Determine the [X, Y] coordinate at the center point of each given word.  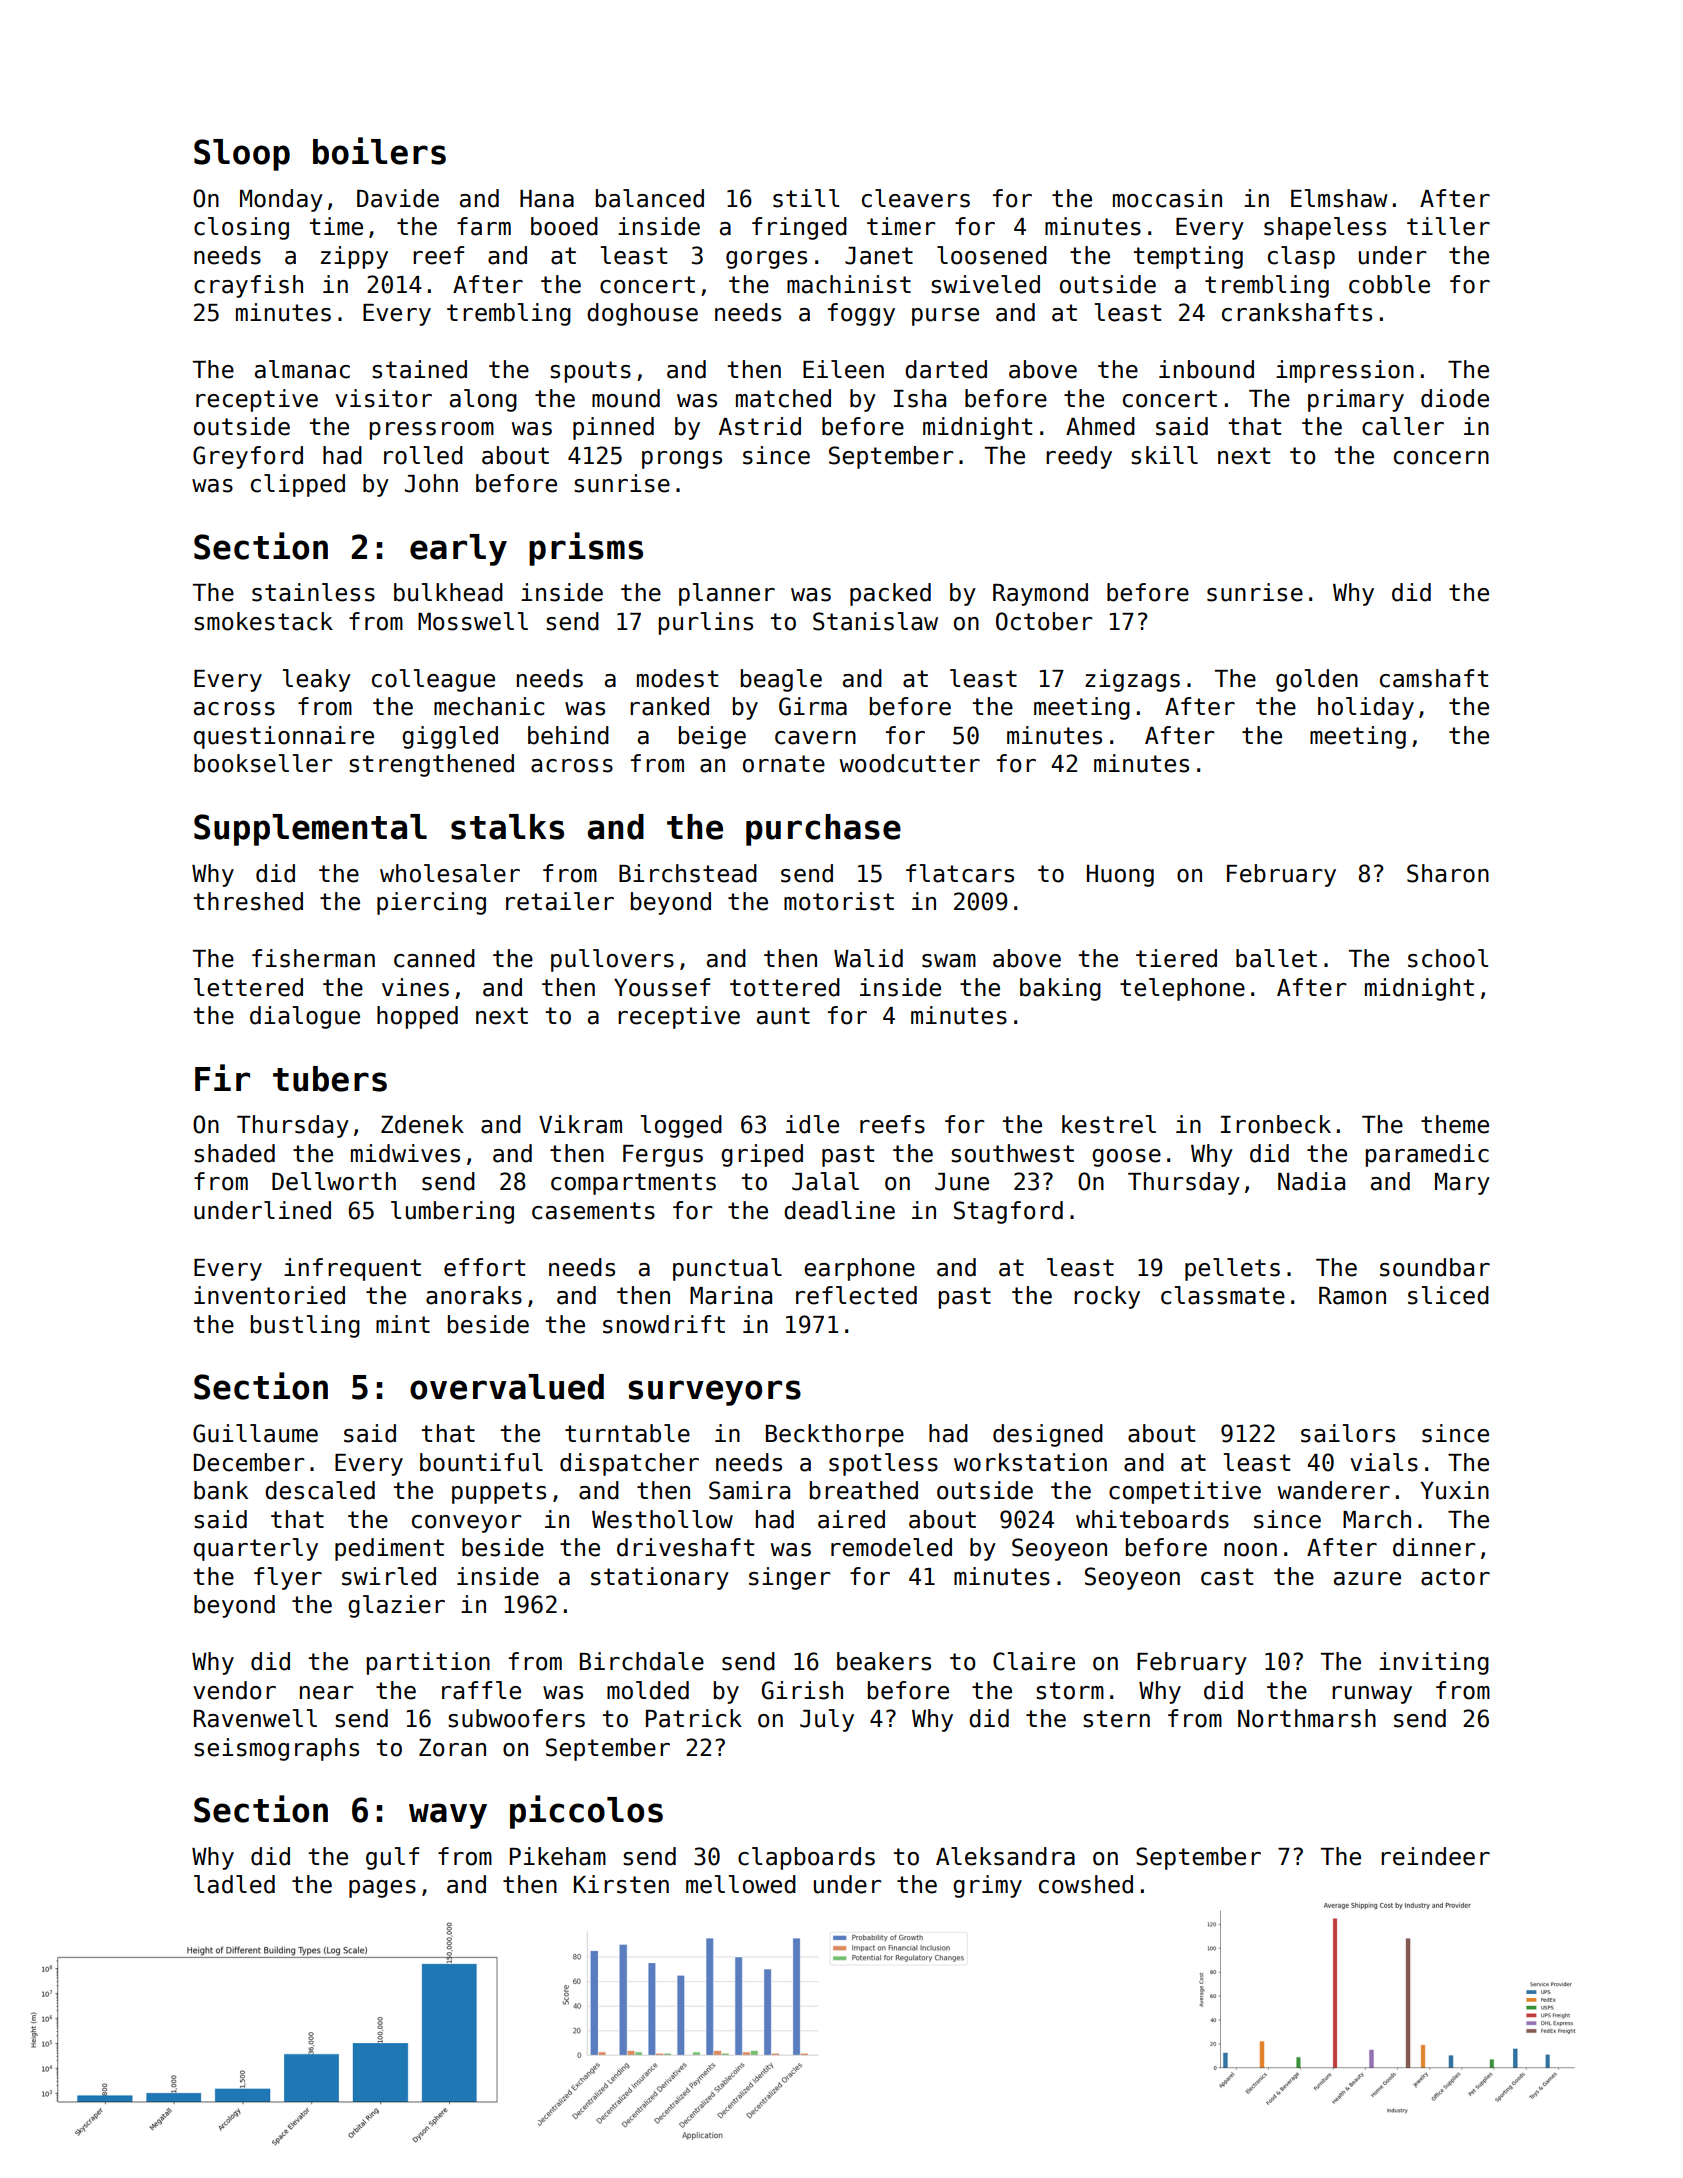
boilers [379, 151]
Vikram [580, 1124]
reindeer [1435, 1856]
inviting [1434, 1663]
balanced [650, 198]
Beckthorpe [835, 1435]
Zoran [452, 1748]
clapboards [806, 1858]
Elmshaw [1339, 198]
